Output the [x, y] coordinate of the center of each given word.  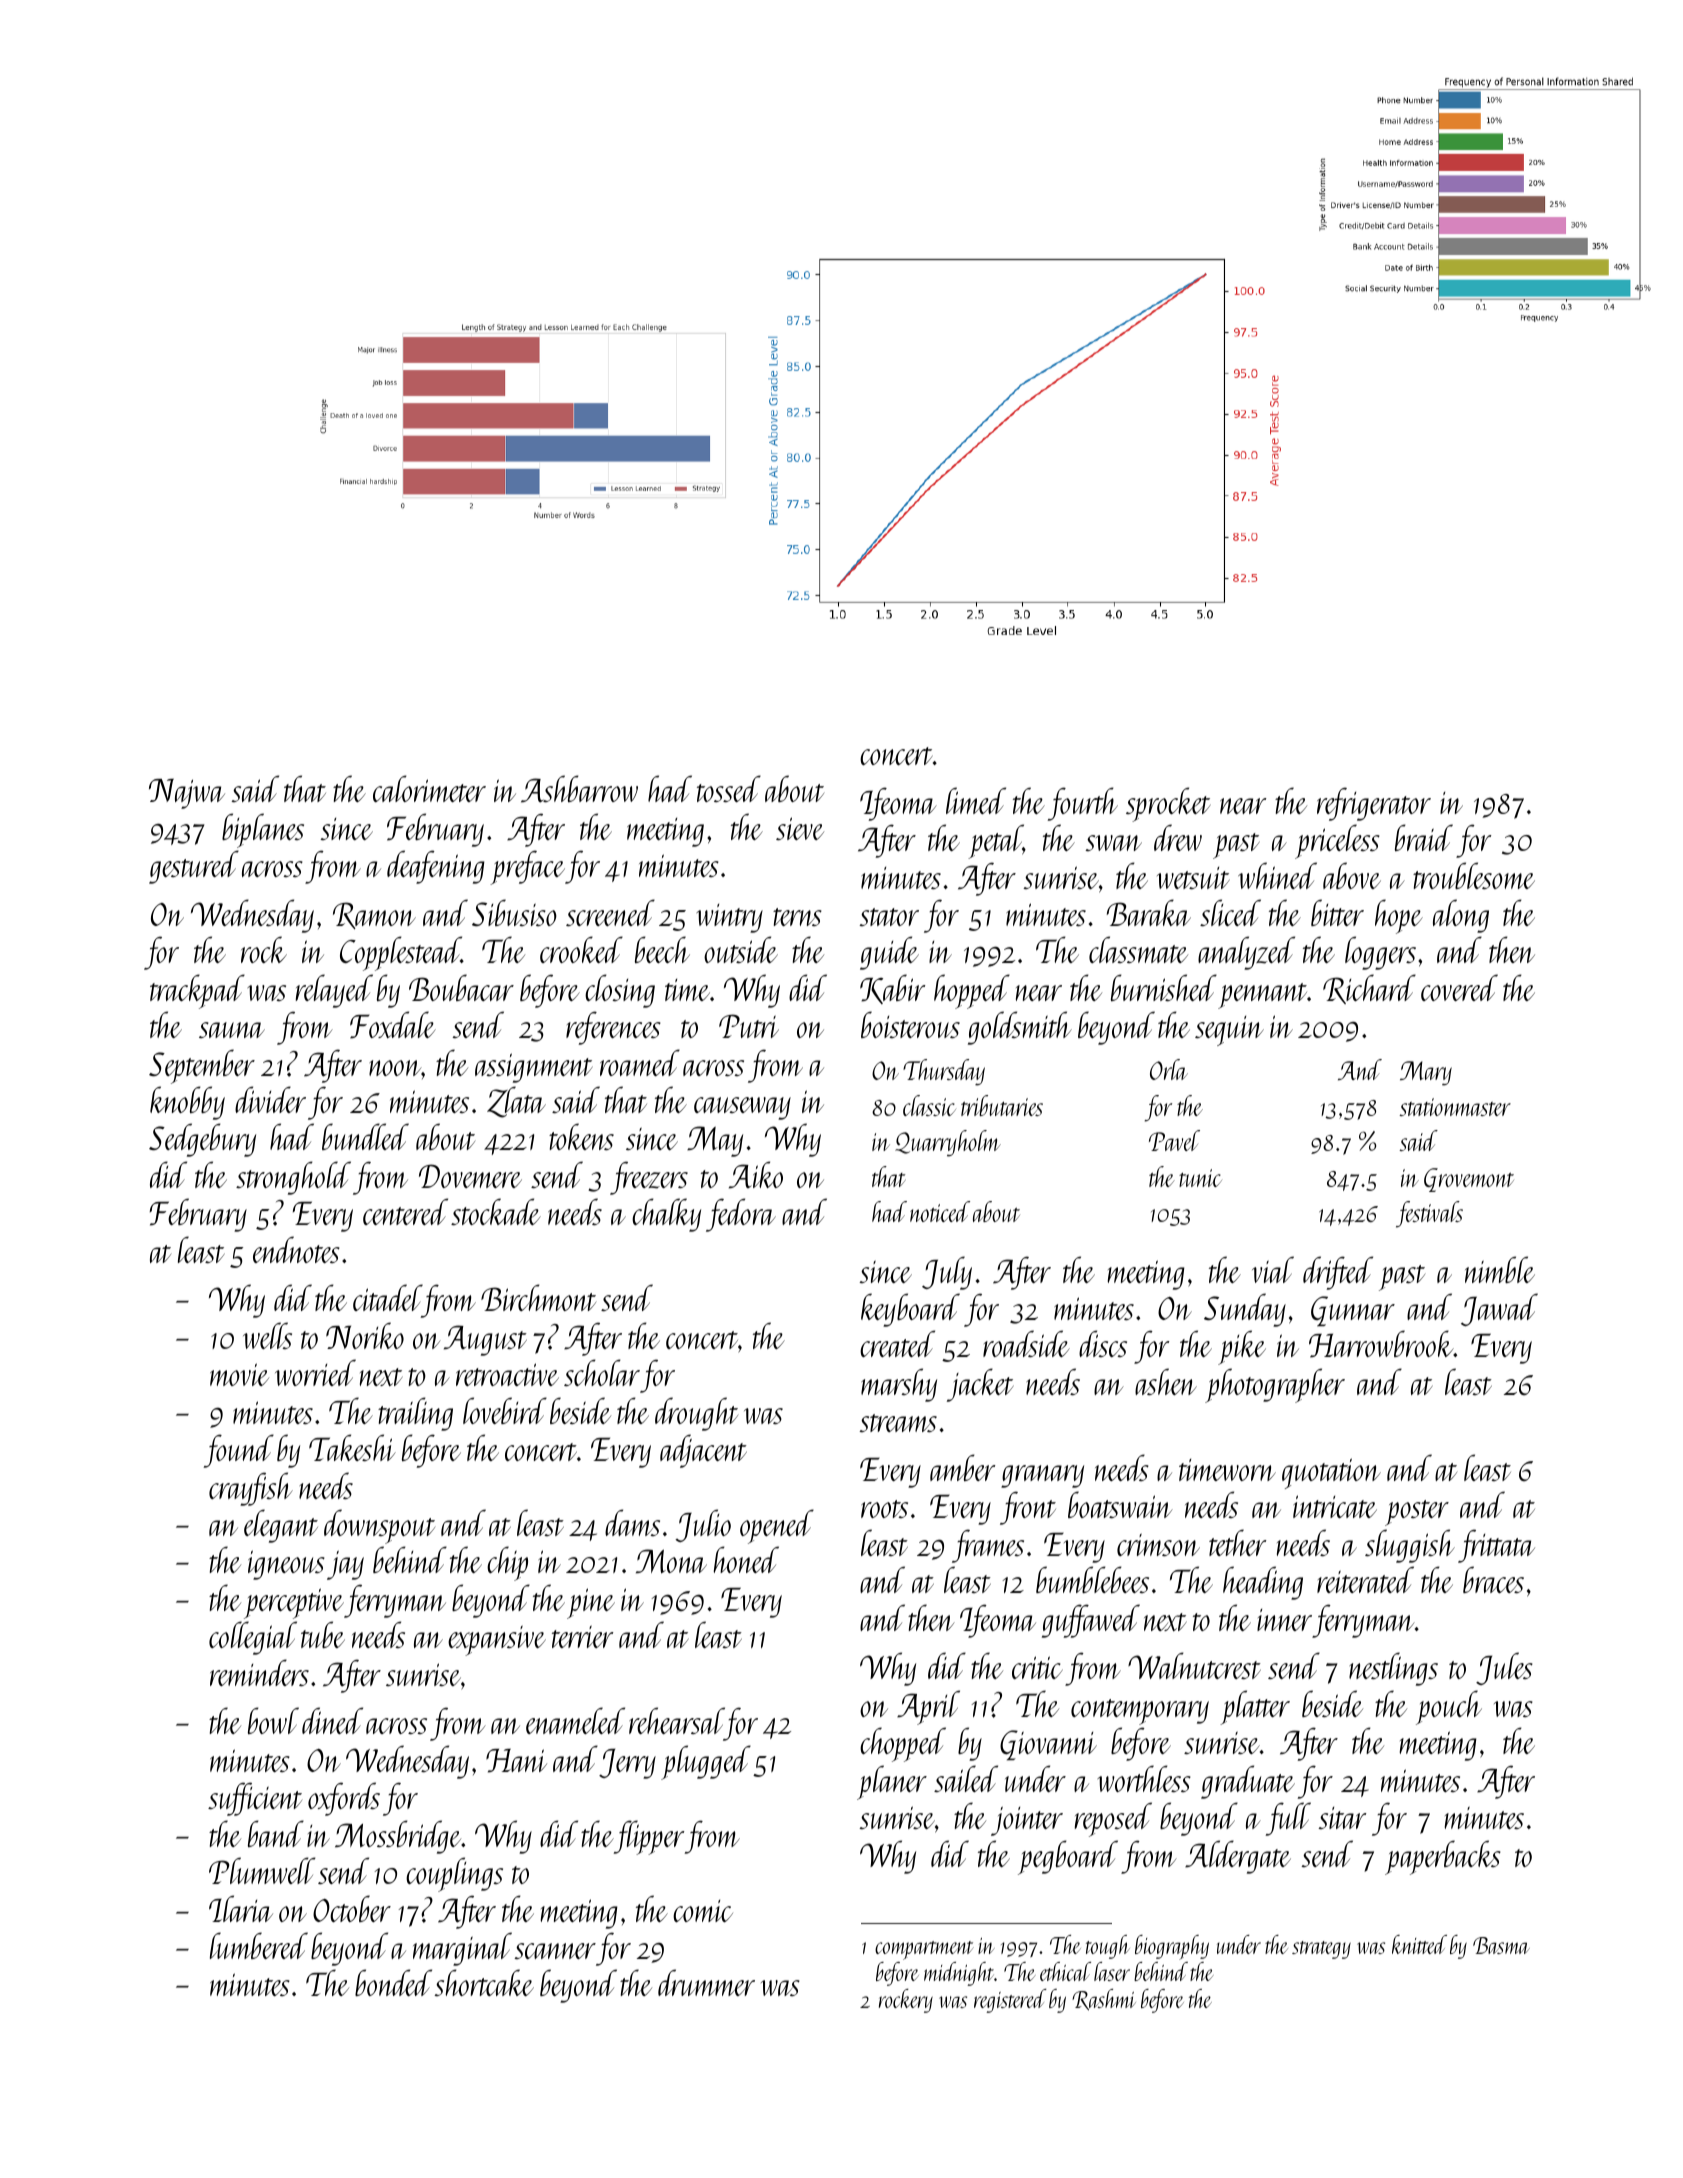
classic [929, 1105]
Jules [1504, 1668]
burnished [1164, 987]
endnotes [296, 1249]
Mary [1426, 1073]
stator [889, 917]
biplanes [263, 830]
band [276, 1833]
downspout [379, 1526]
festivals [1429, 1214]
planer [892, 1782]
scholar [602, 1372]
